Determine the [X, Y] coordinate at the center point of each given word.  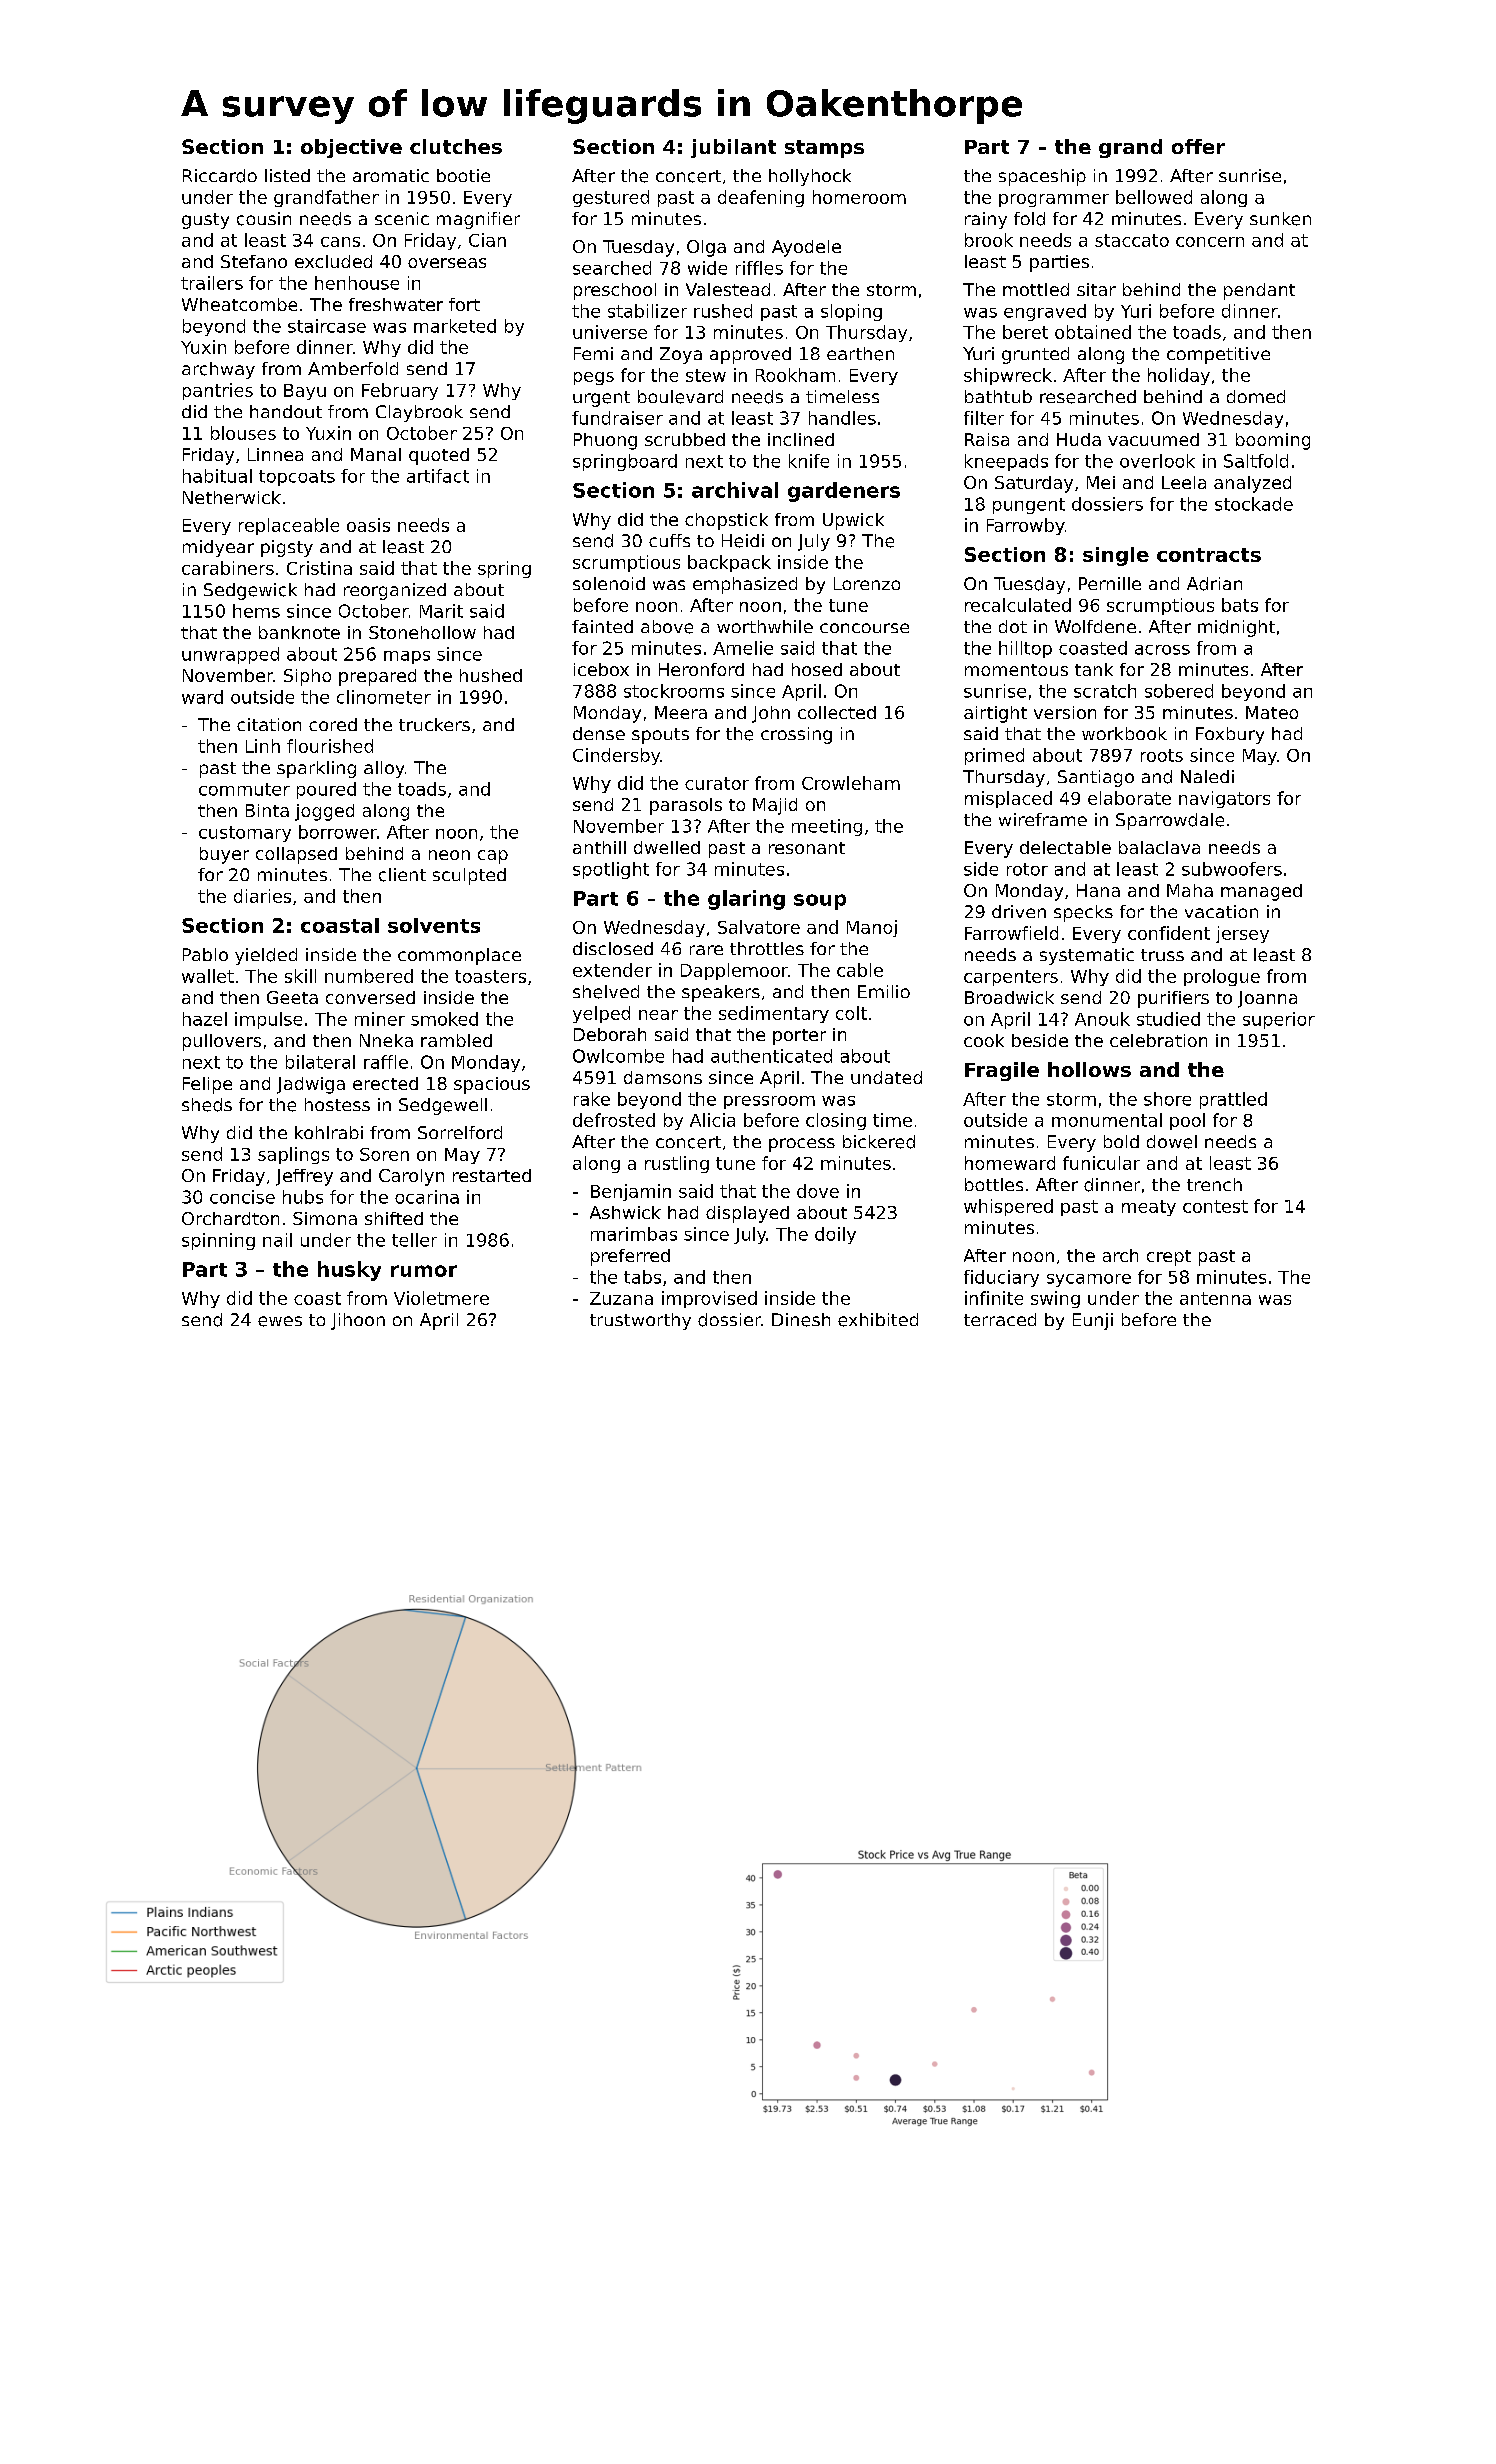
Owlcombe [618, 1056]
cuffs [669, 540]
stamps [824, 149]
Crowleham [851, 783]
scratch [1105, 691]
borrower [338, 832]
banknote [299, 632]
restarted [492, 1175]
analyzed [1252, 484]
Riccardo [220, 176]
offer [1198, 146]
